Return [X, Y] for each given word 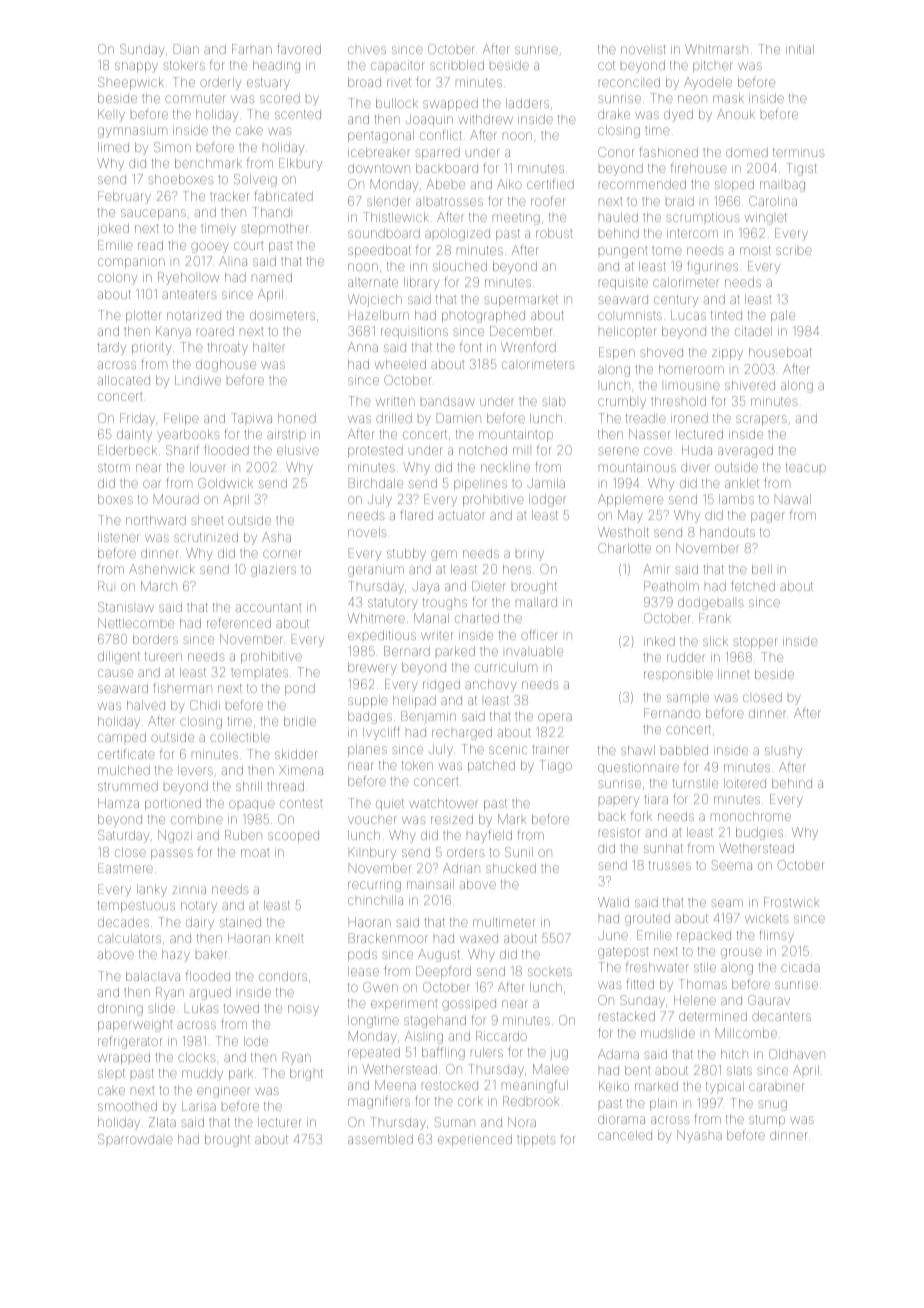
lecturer [280, 1122]
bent [637, 1070]
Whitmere [376, 618]
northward [156, 520]
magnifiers [379, 1102]
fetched [753, 585]
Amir [656, 569]
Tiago [556, 766]
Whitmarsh [716, 49]
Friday [137, 419]
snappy [136, 67]
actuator [461, 515]
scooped [293, 837]
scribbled [457, 65]
